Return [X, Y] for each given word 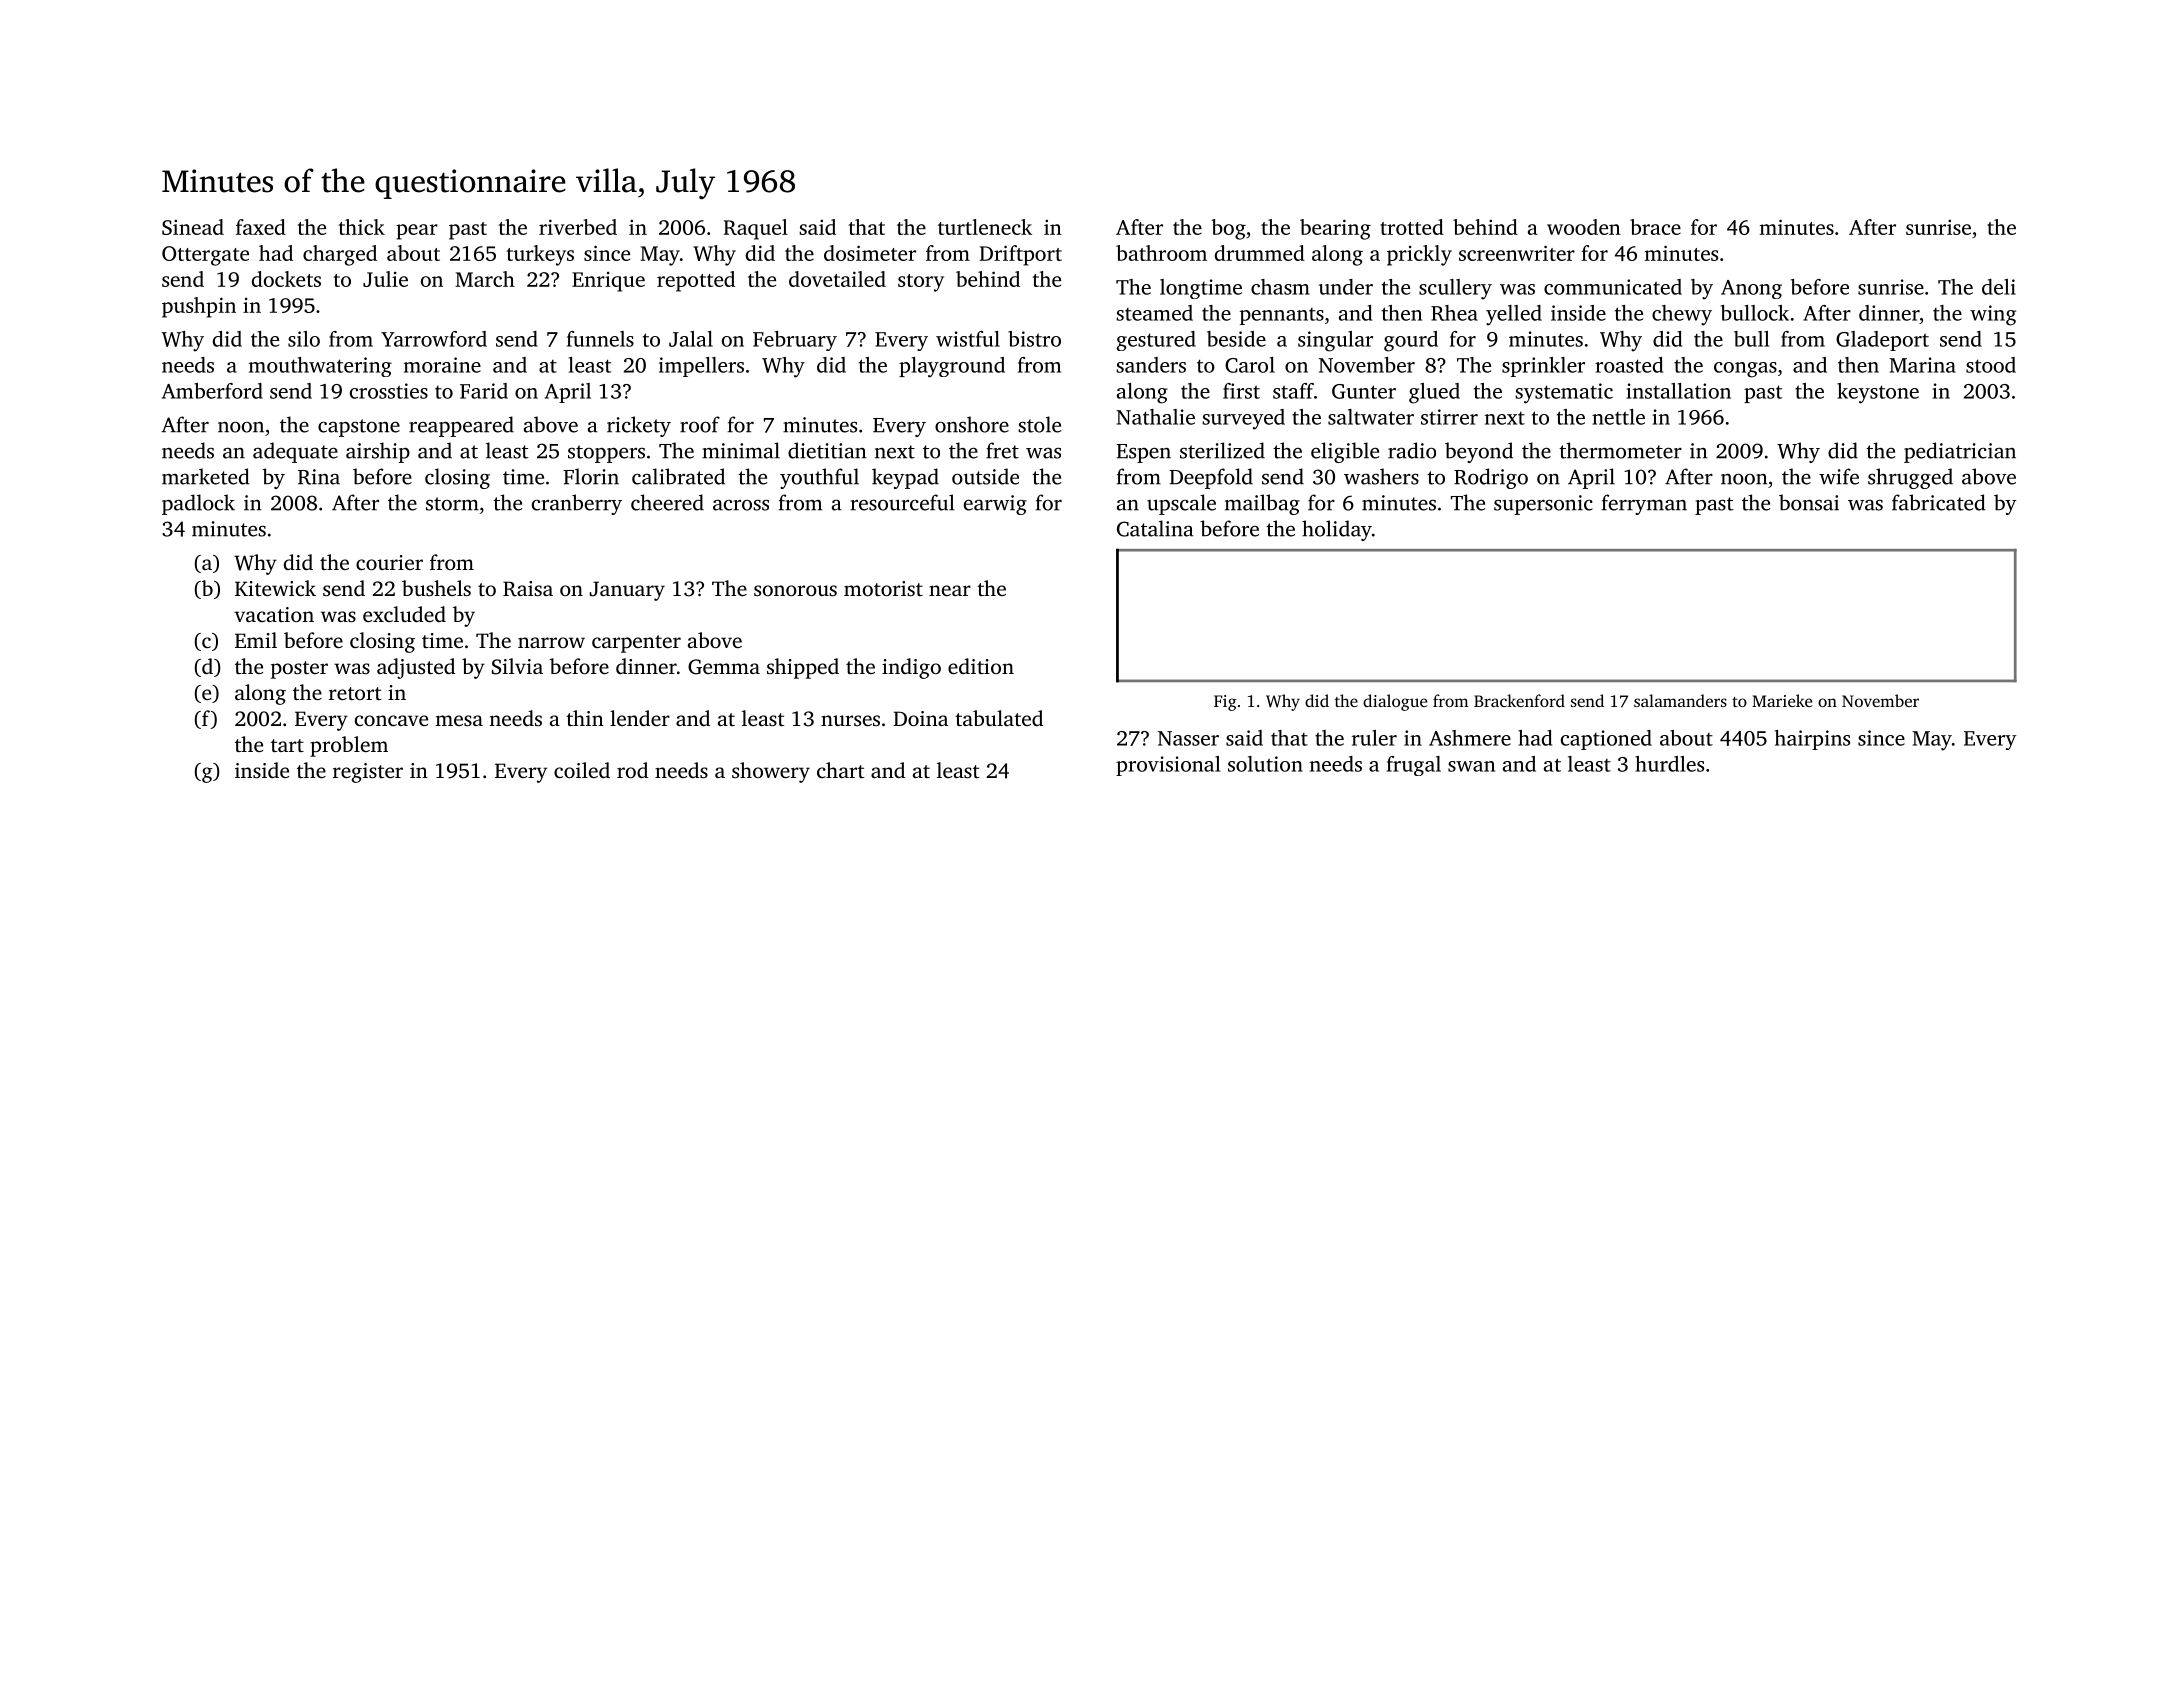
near [950, 590]
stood [1991, 365]
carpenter [636, 644]
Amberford [212, 391]
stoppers [606, 454]
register [368, 773]
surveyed [1243, 419]
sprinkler [1543, 367]
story [921, 283]
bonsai [1809, 502]
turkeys [540, 255]
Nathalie [1155, 417]
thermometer [1620, 450]
